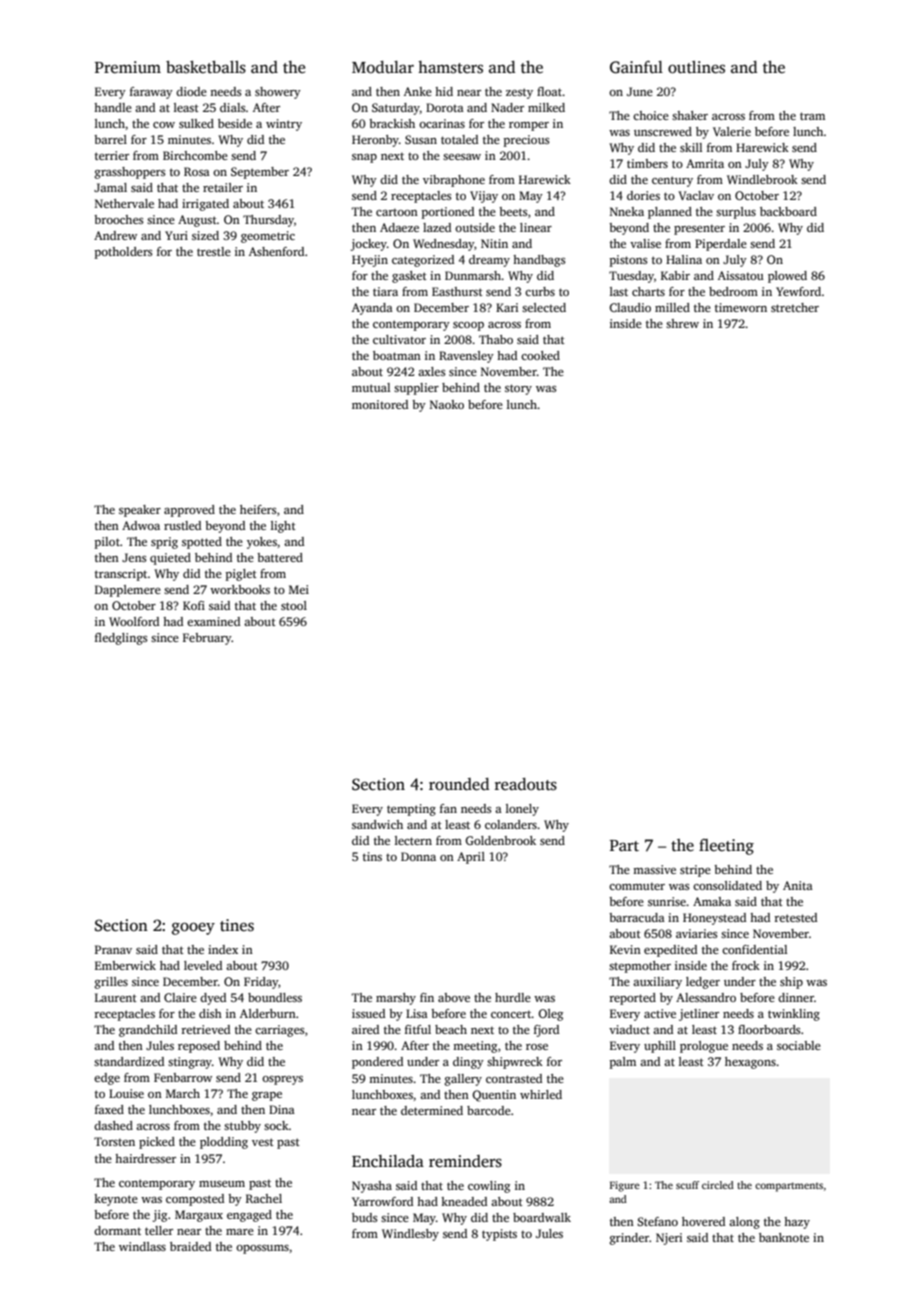 This page has width=924, height=1308. Describe the element at coordinates (518, 389) in the page. I see `story` at that location.
